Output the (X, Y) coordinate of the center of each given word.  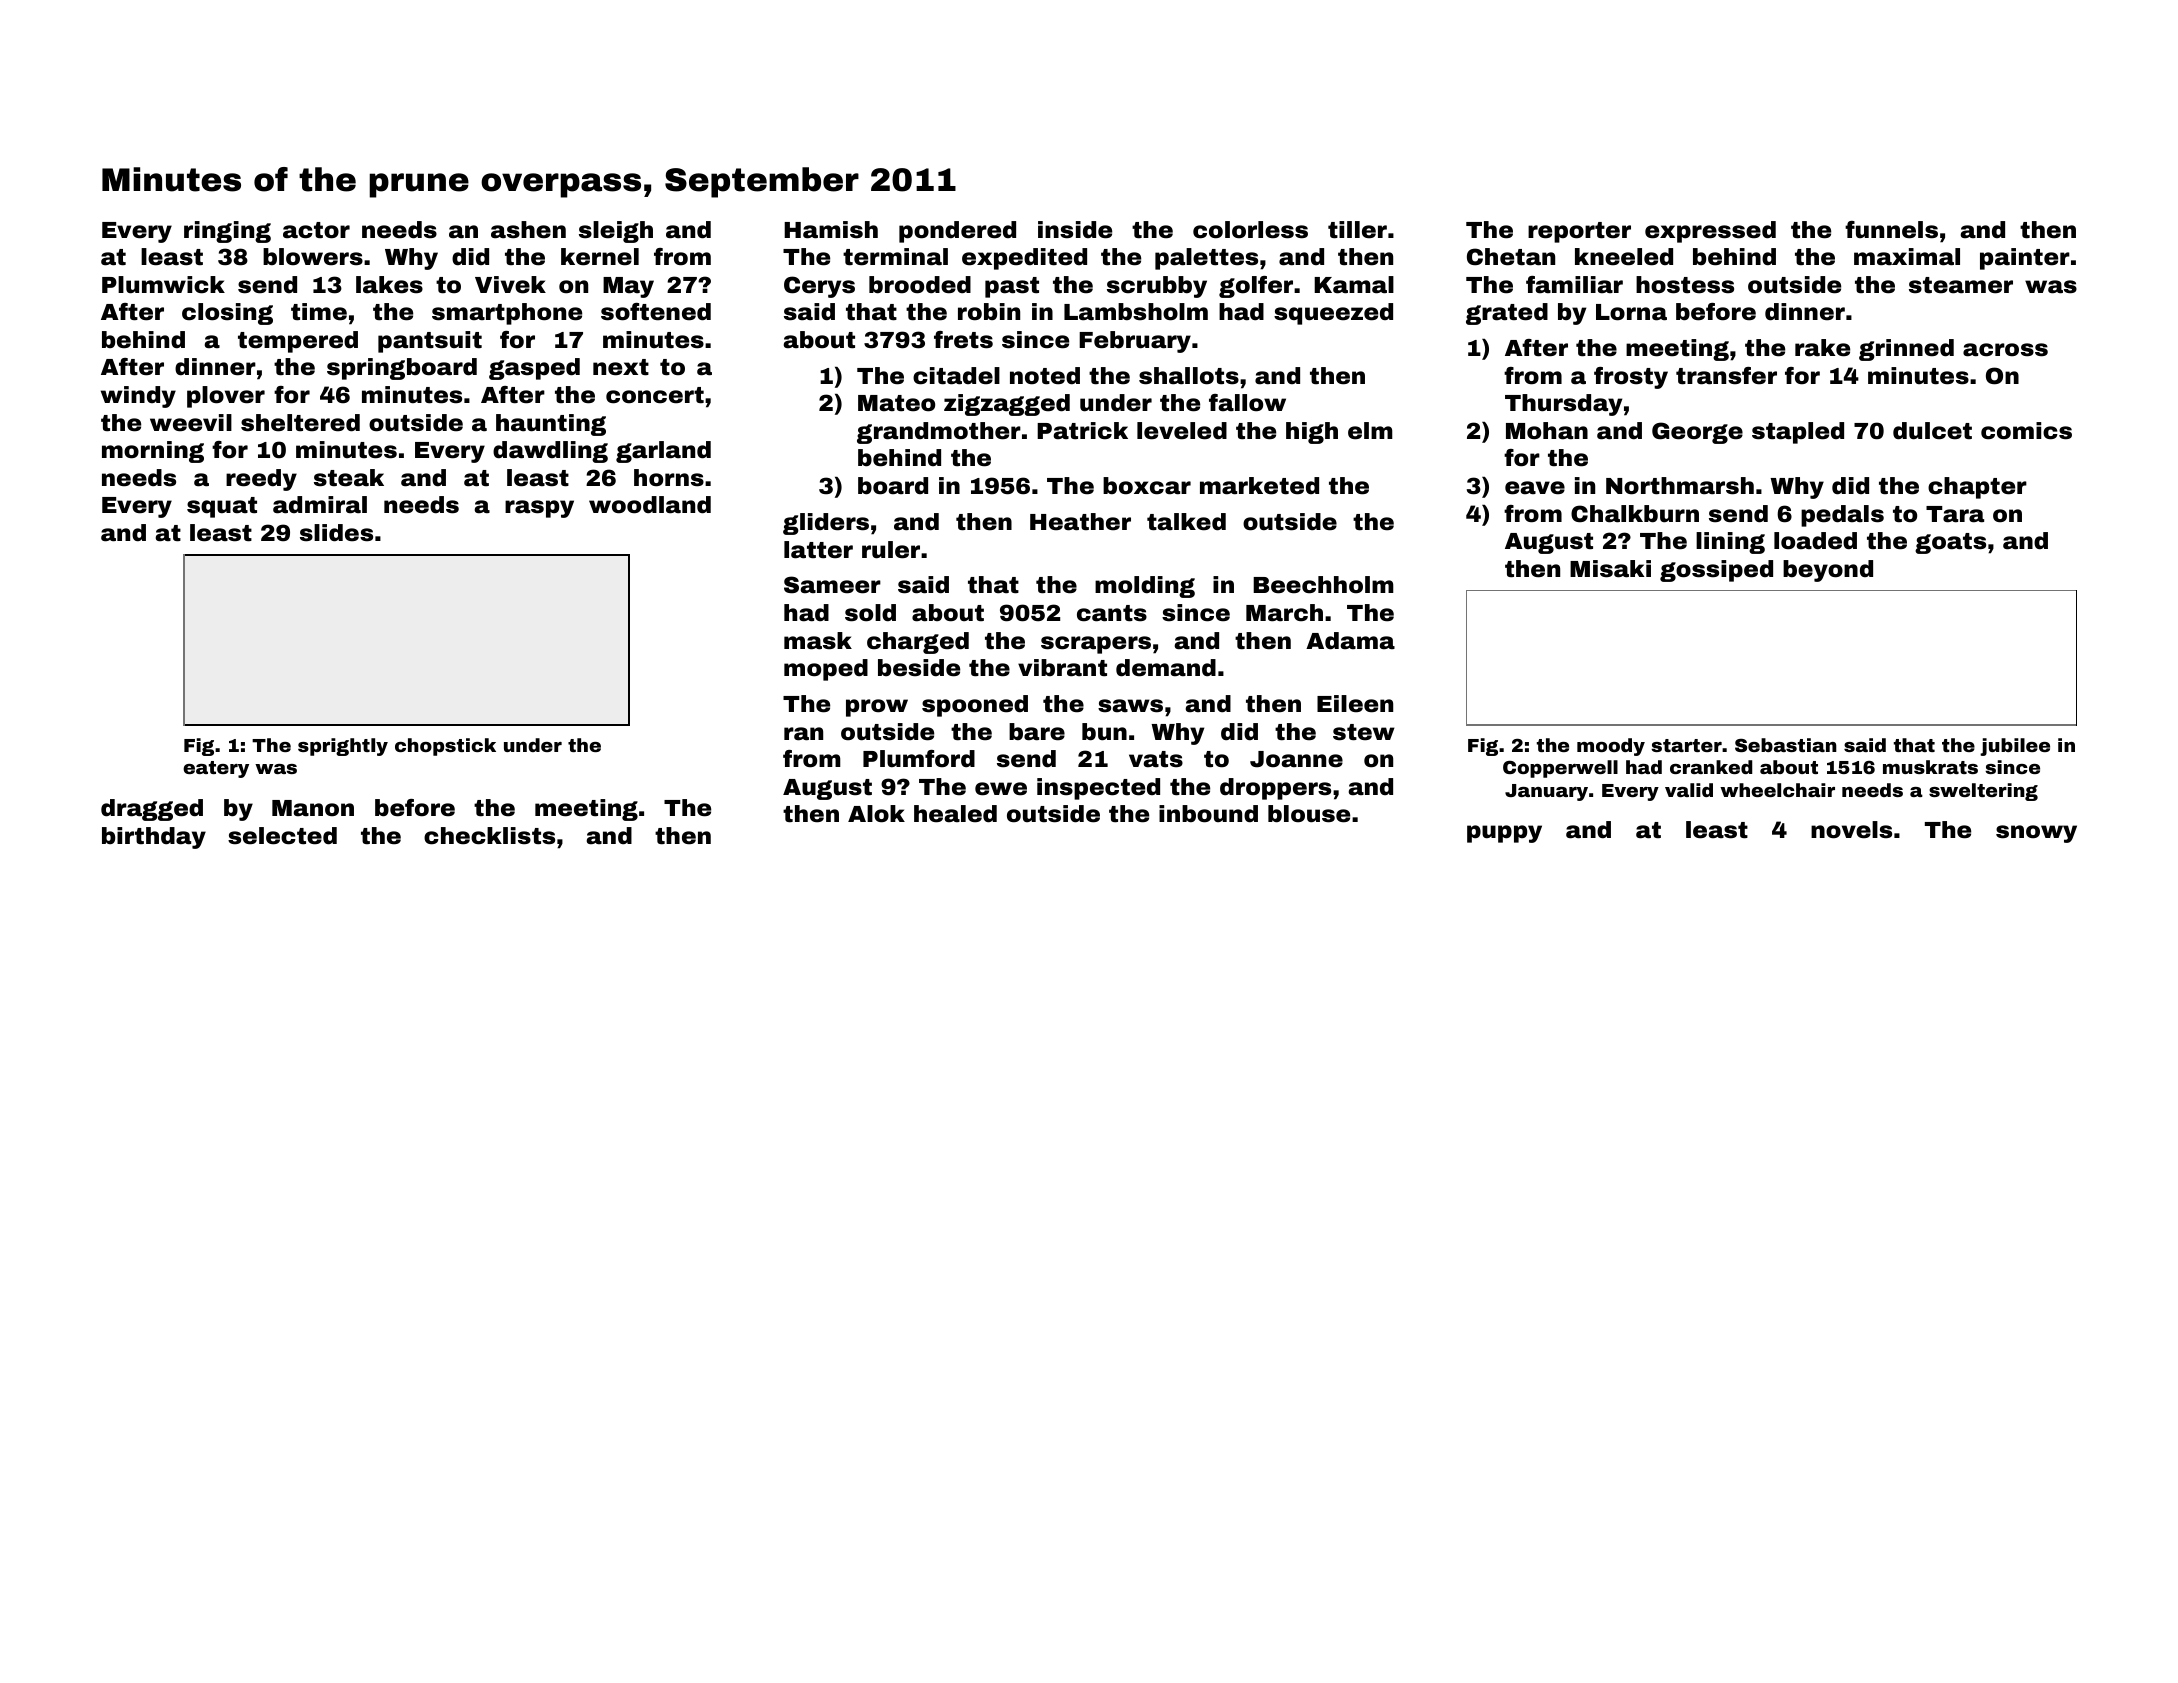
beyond (1828, 571)
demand (1166, 668)
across (2005, 350)
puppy (1504, 834)
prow (877, 708)
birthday (154, 838)
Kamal (1354, 285)
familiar (1574, 285)
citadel (956, 376)
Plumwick (163, 285)
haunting (551, 425)
